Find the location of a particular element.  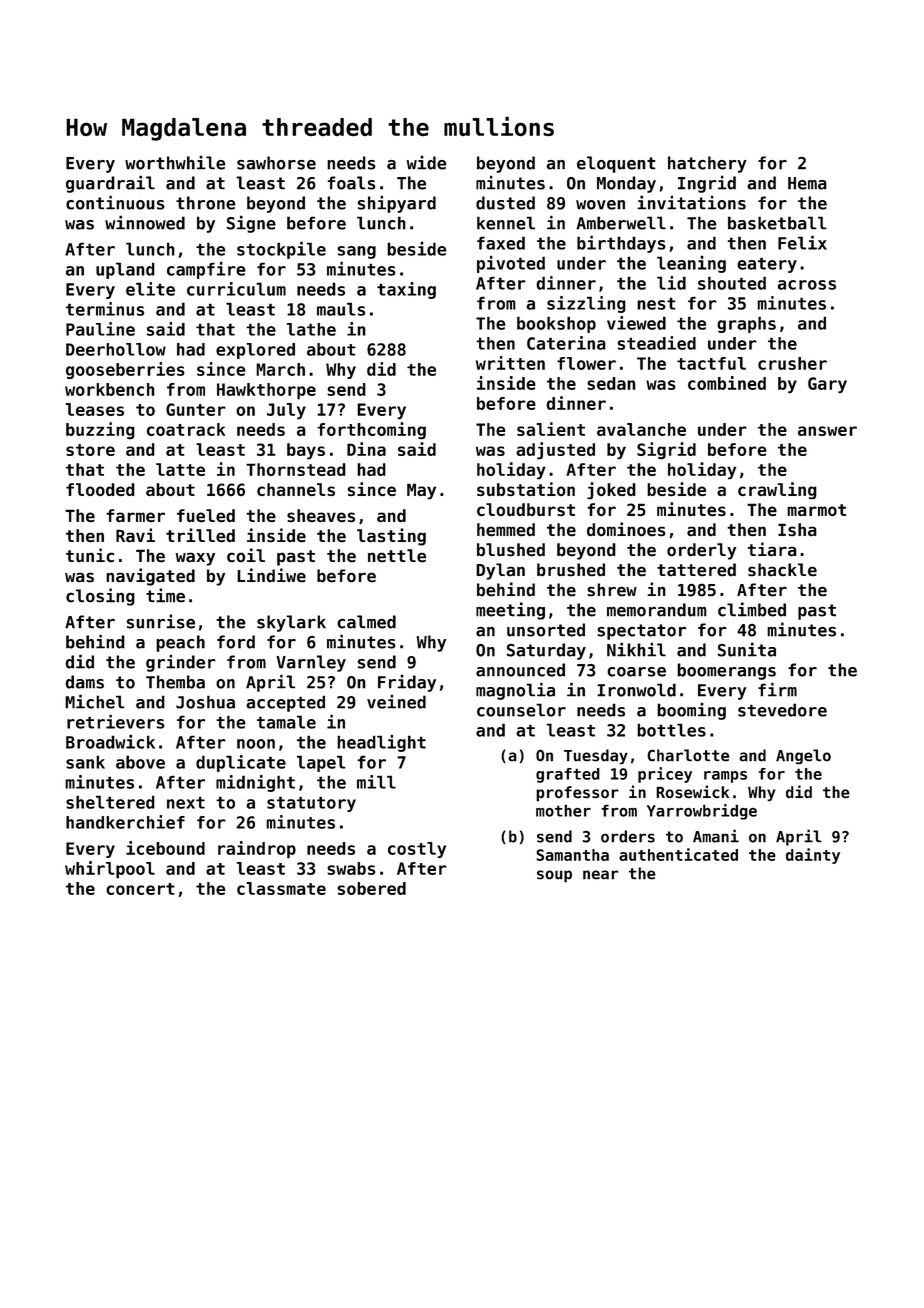

curriculum is located at coordinates (236, 289).
